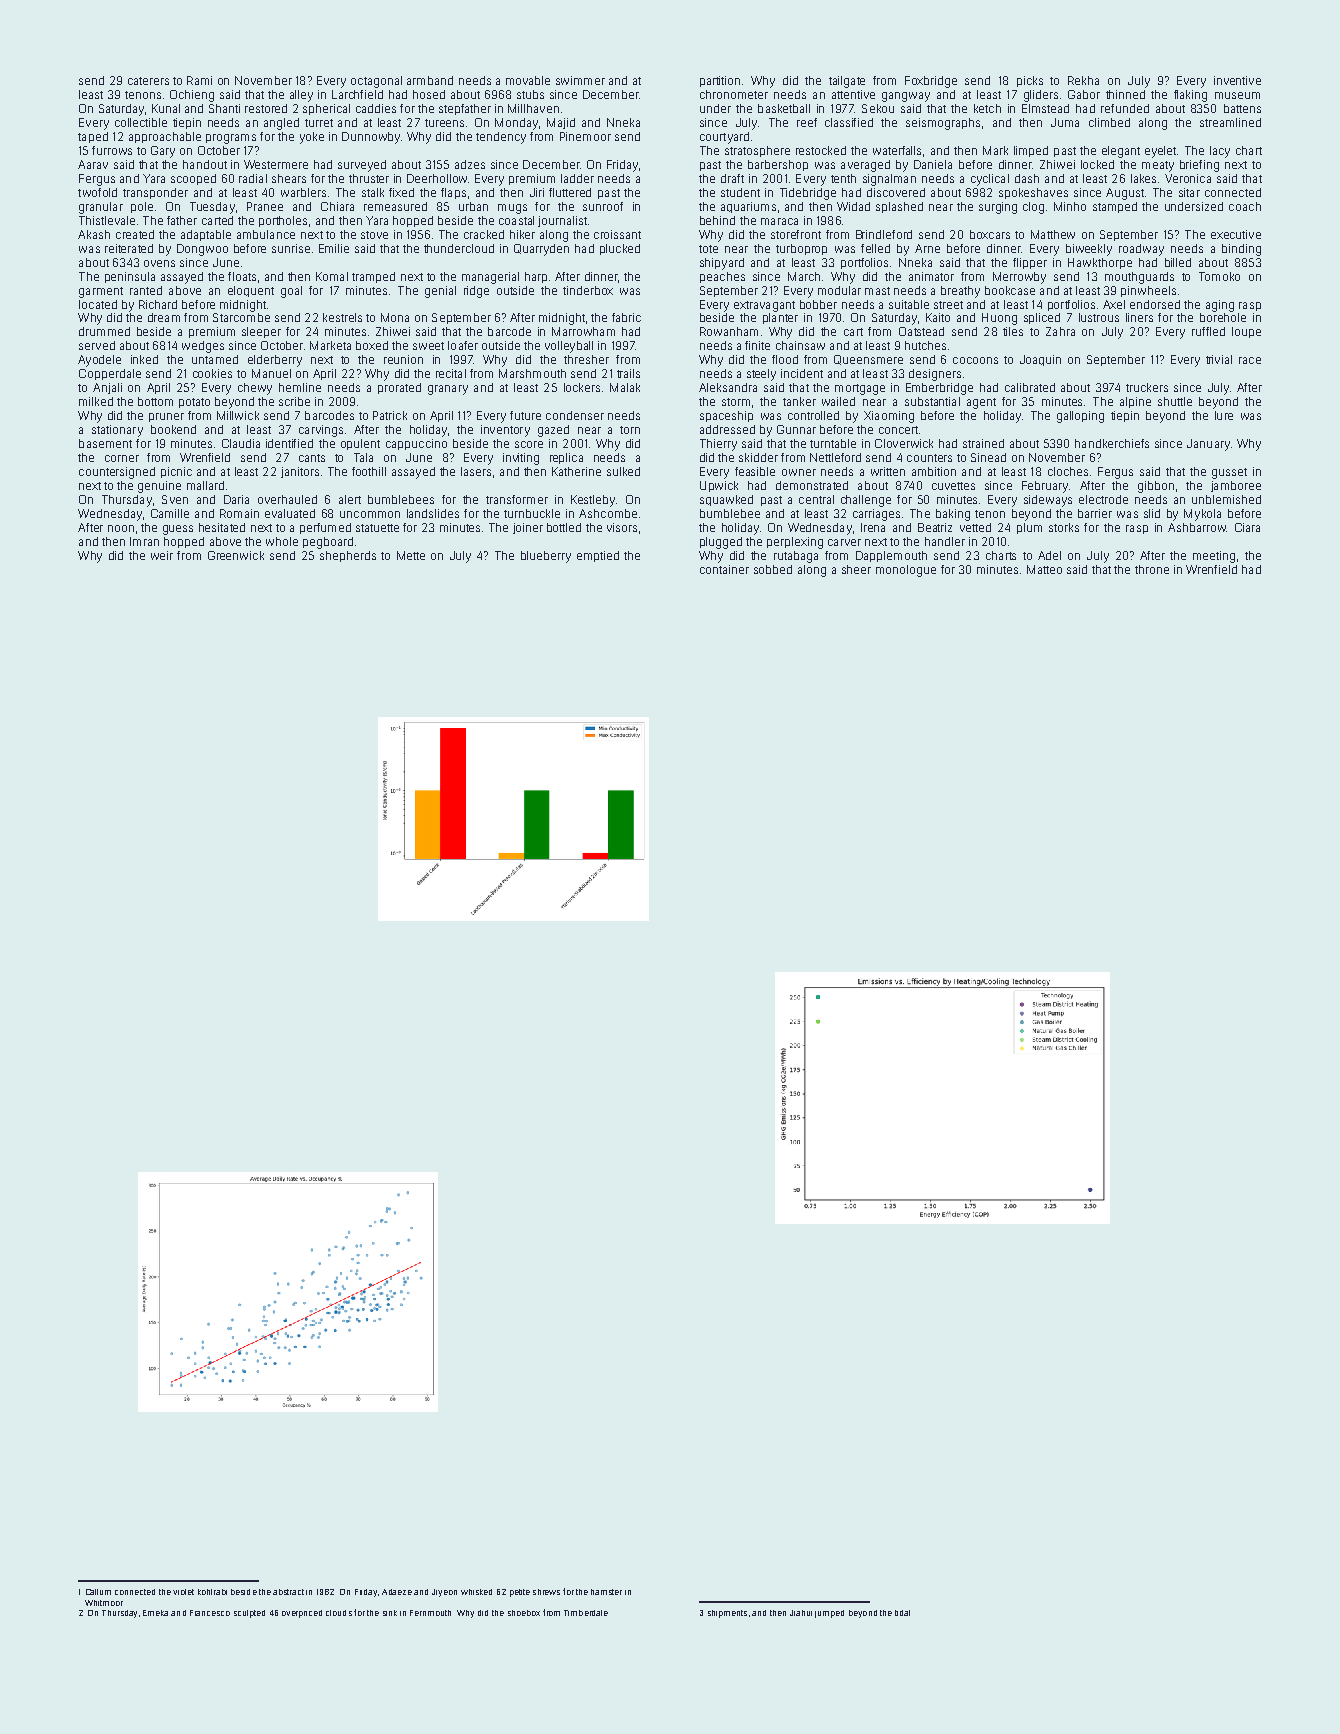  I want to click on picks, so click(1030, 81).
